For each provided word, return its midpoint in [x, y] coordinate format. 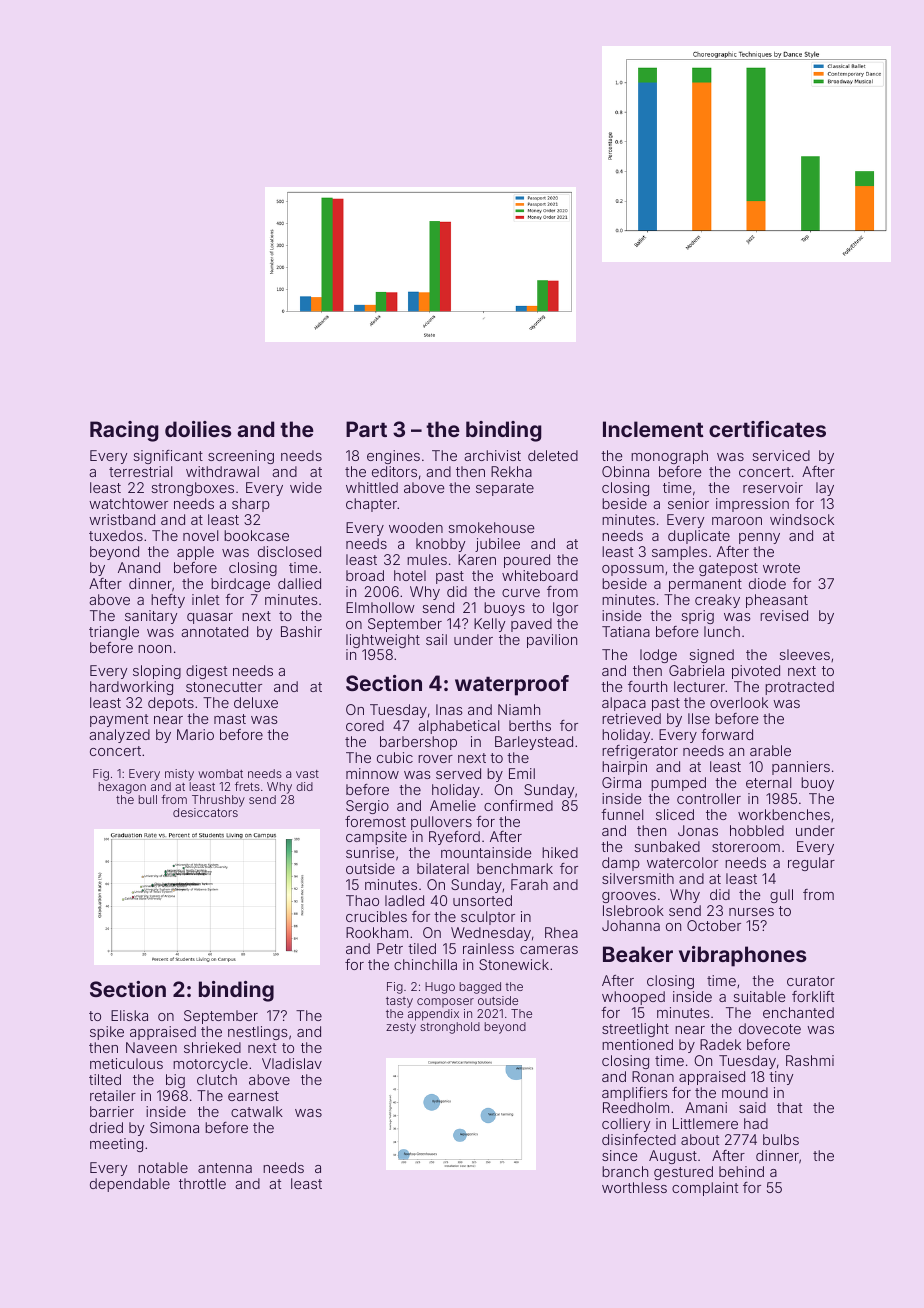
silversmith [638, 878]
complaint [705, 1189]
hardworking [131, 688]
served [458, 773]
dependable [130, 1185]
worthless [634, 1187]
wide [306, 487]
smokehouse [491, 527]
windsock [802, 519]
